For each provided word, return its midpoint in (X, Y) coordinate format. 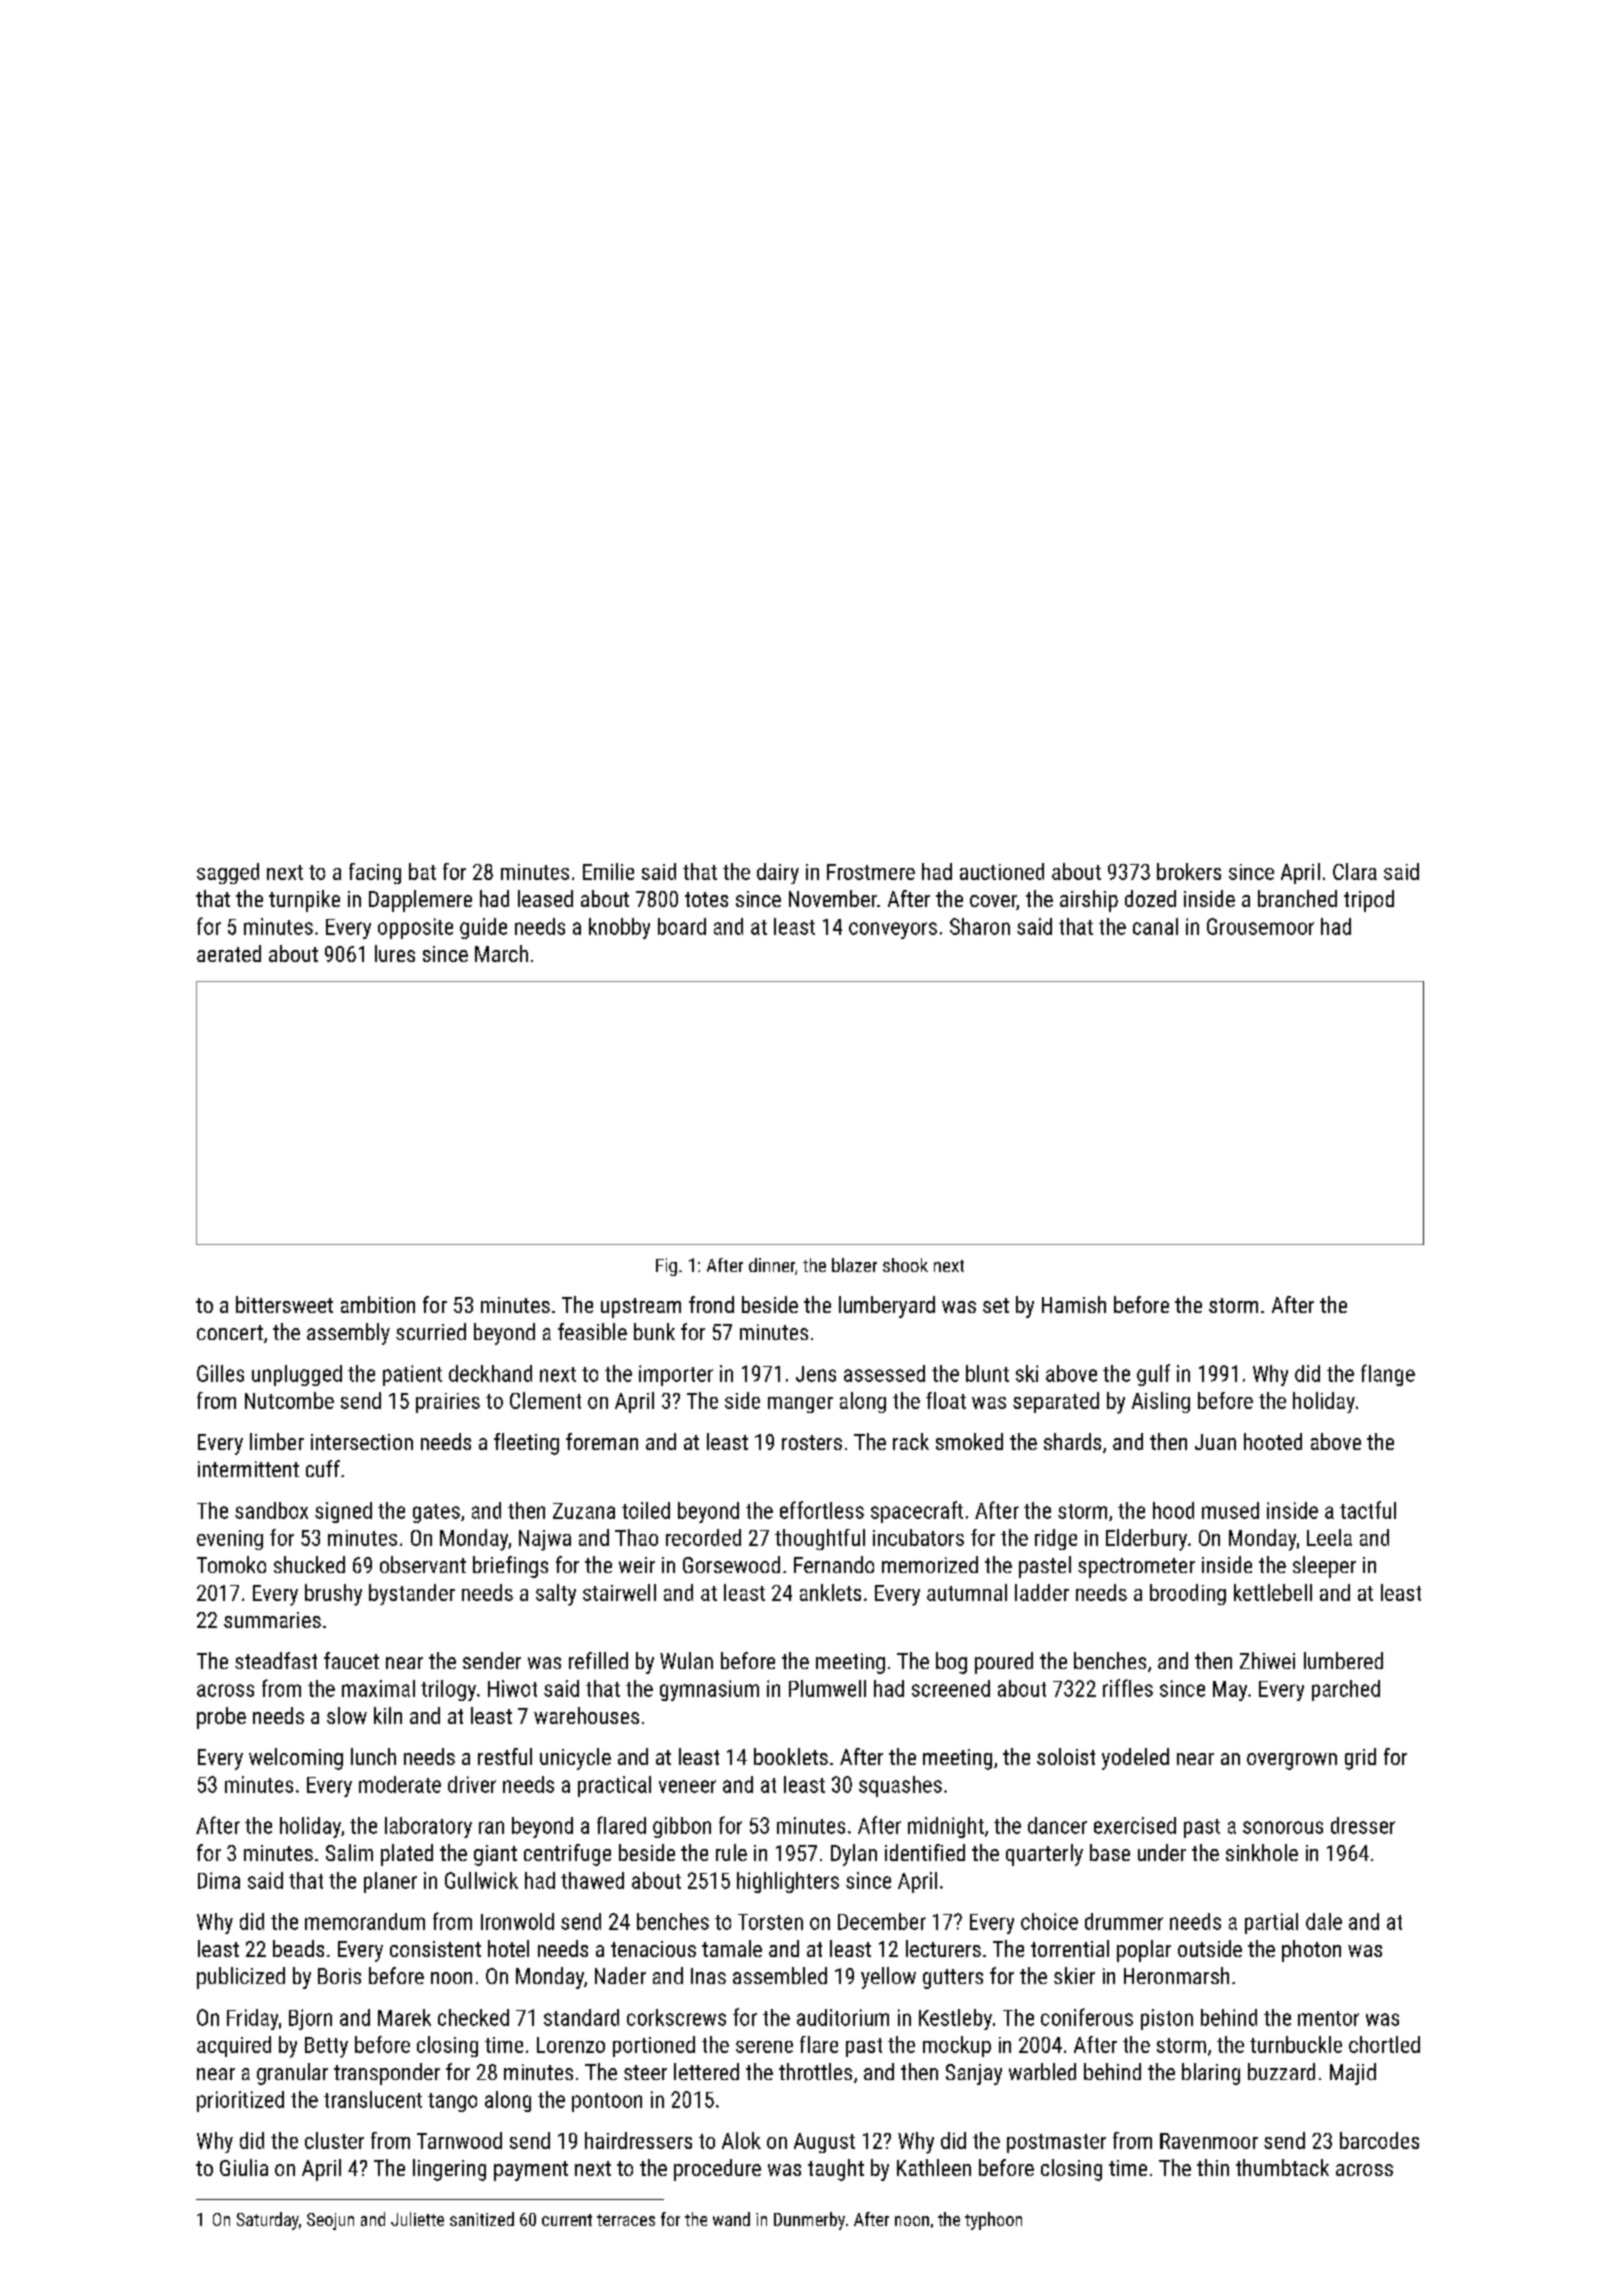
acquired (234, 2046)
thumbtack (1282, 2167)
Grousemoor (1260, 926)
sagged (228, 873)
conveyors (893, 930)
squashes (900, 1786)
